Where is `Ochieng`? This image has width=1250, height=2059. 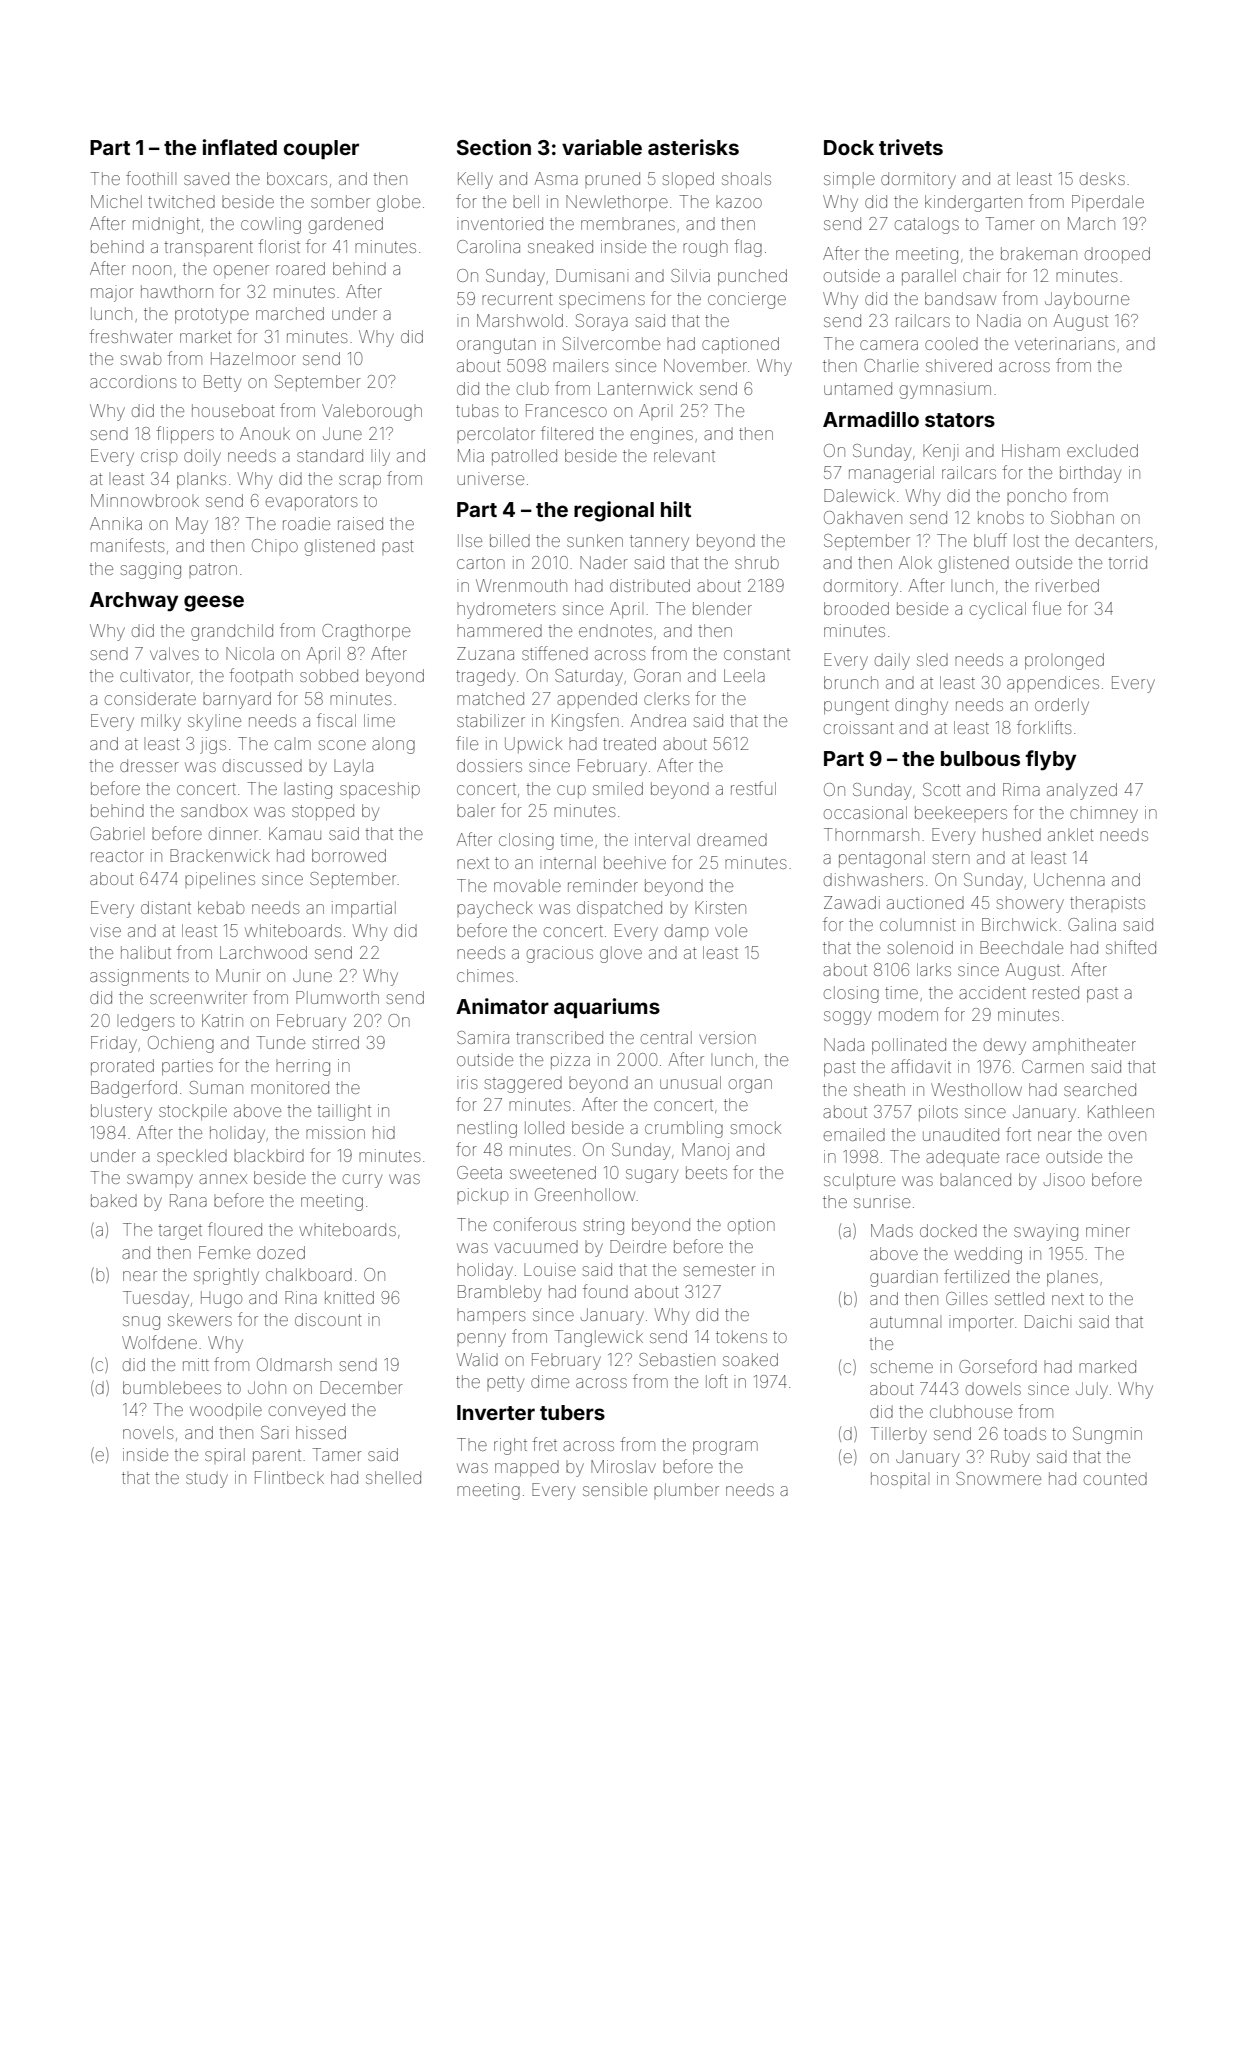
Ochieng is located at coordinates (181, 1044).
